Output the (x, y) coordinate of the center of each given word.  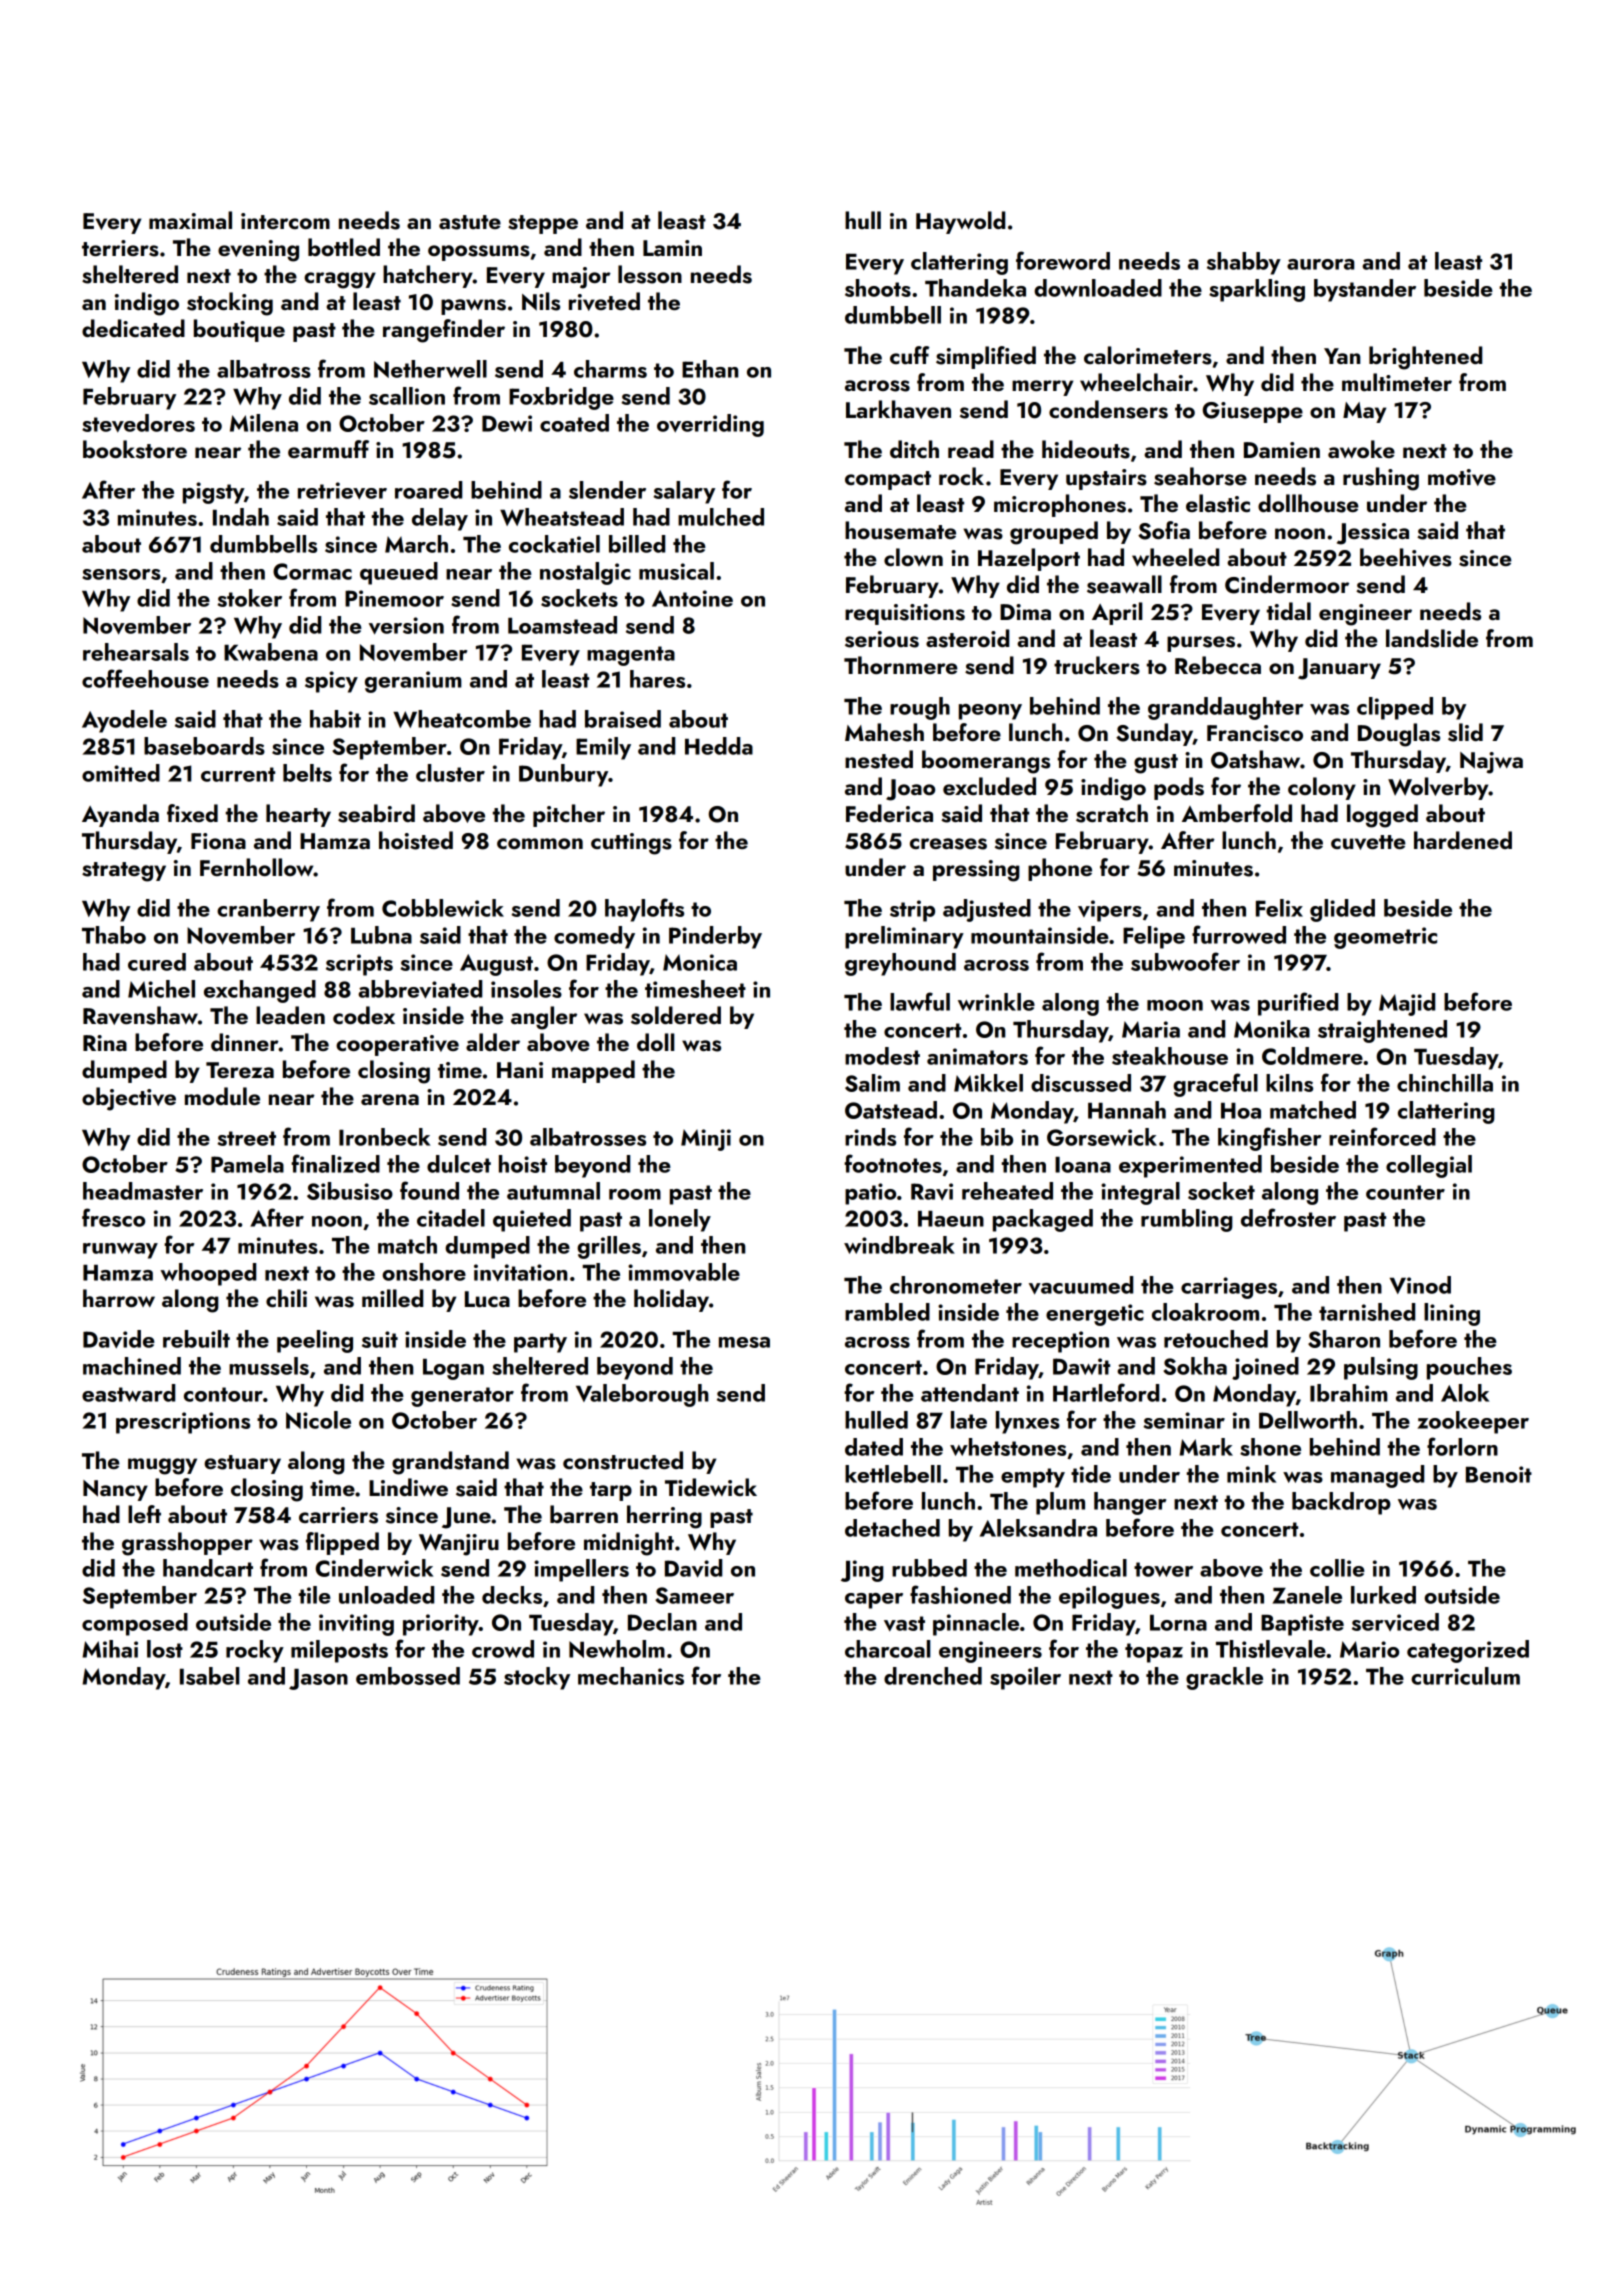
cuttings (631, 844)
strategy (124, 872)
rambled (887, 1312)
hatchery (428, 276)
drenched (933, 1676)
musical (676, 571)
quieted (532, 1220)
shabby (1244, 263)
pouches (1469, 1368)
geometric (1385, 938)
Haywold (960, 222)
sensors (121, 574)
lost (165, 1649)
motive (1462, 477)
